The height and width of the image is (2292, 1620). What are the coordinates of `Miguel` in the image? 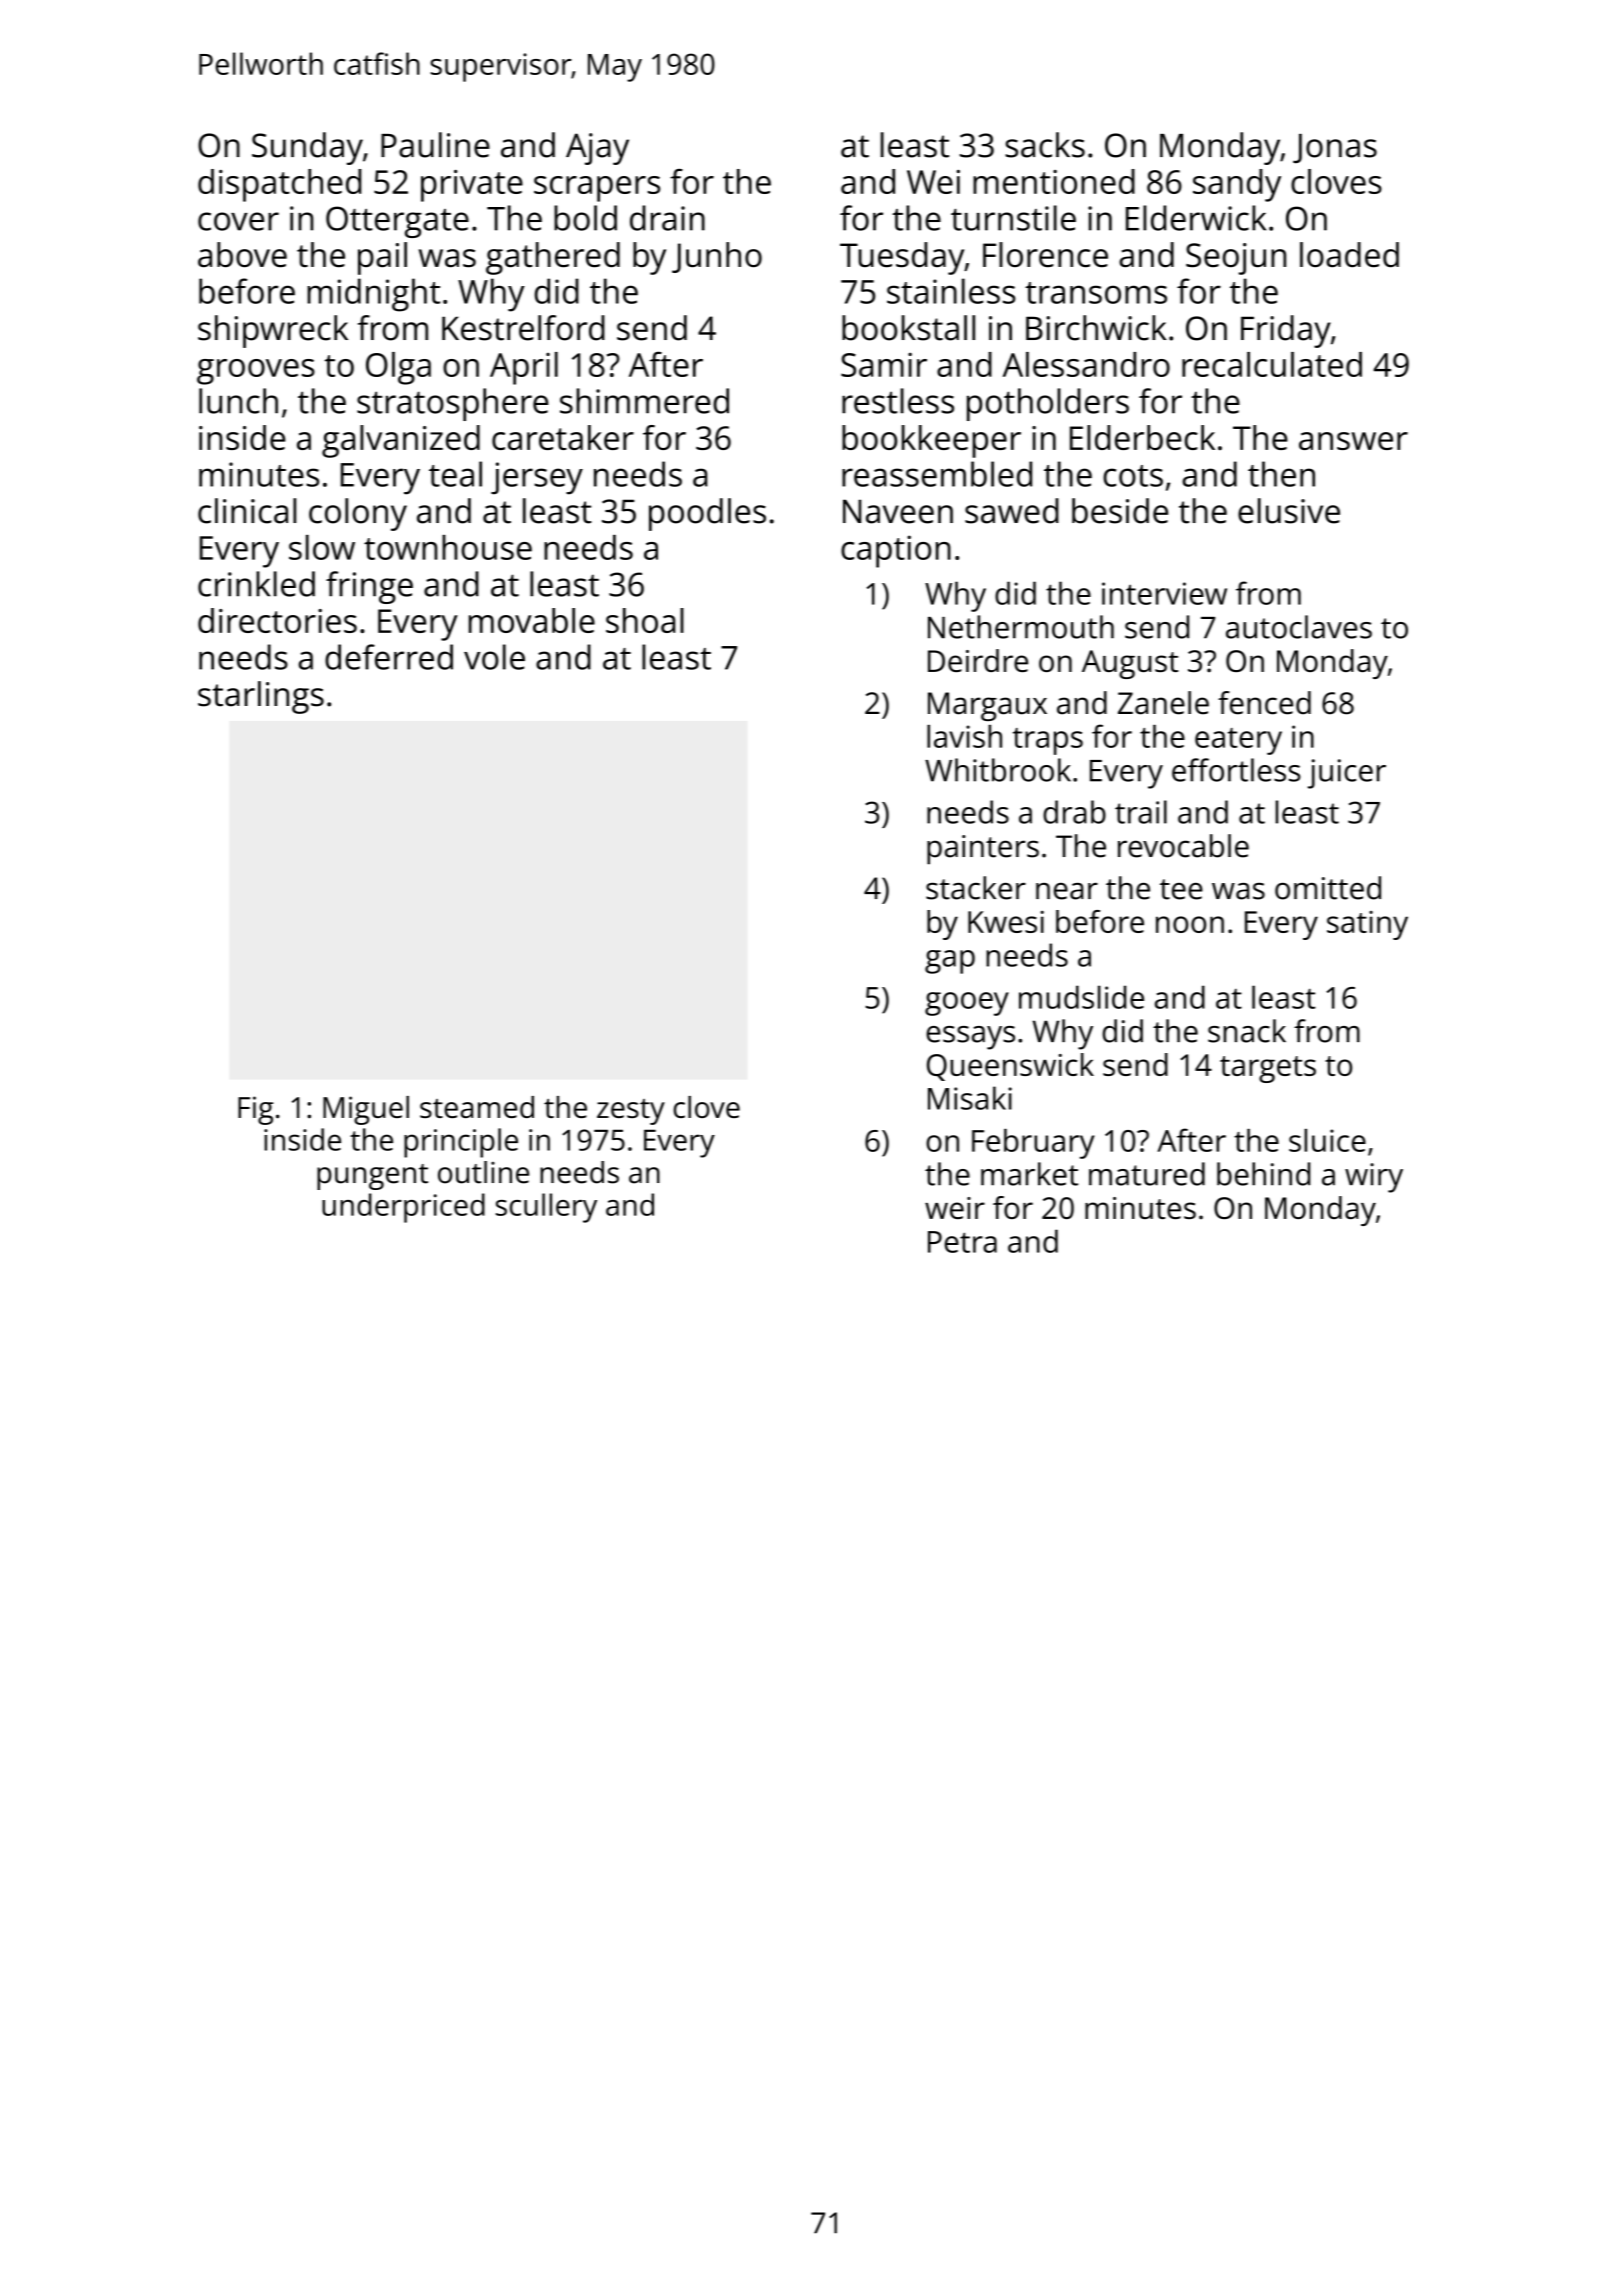 It's located at (366, 1110).
